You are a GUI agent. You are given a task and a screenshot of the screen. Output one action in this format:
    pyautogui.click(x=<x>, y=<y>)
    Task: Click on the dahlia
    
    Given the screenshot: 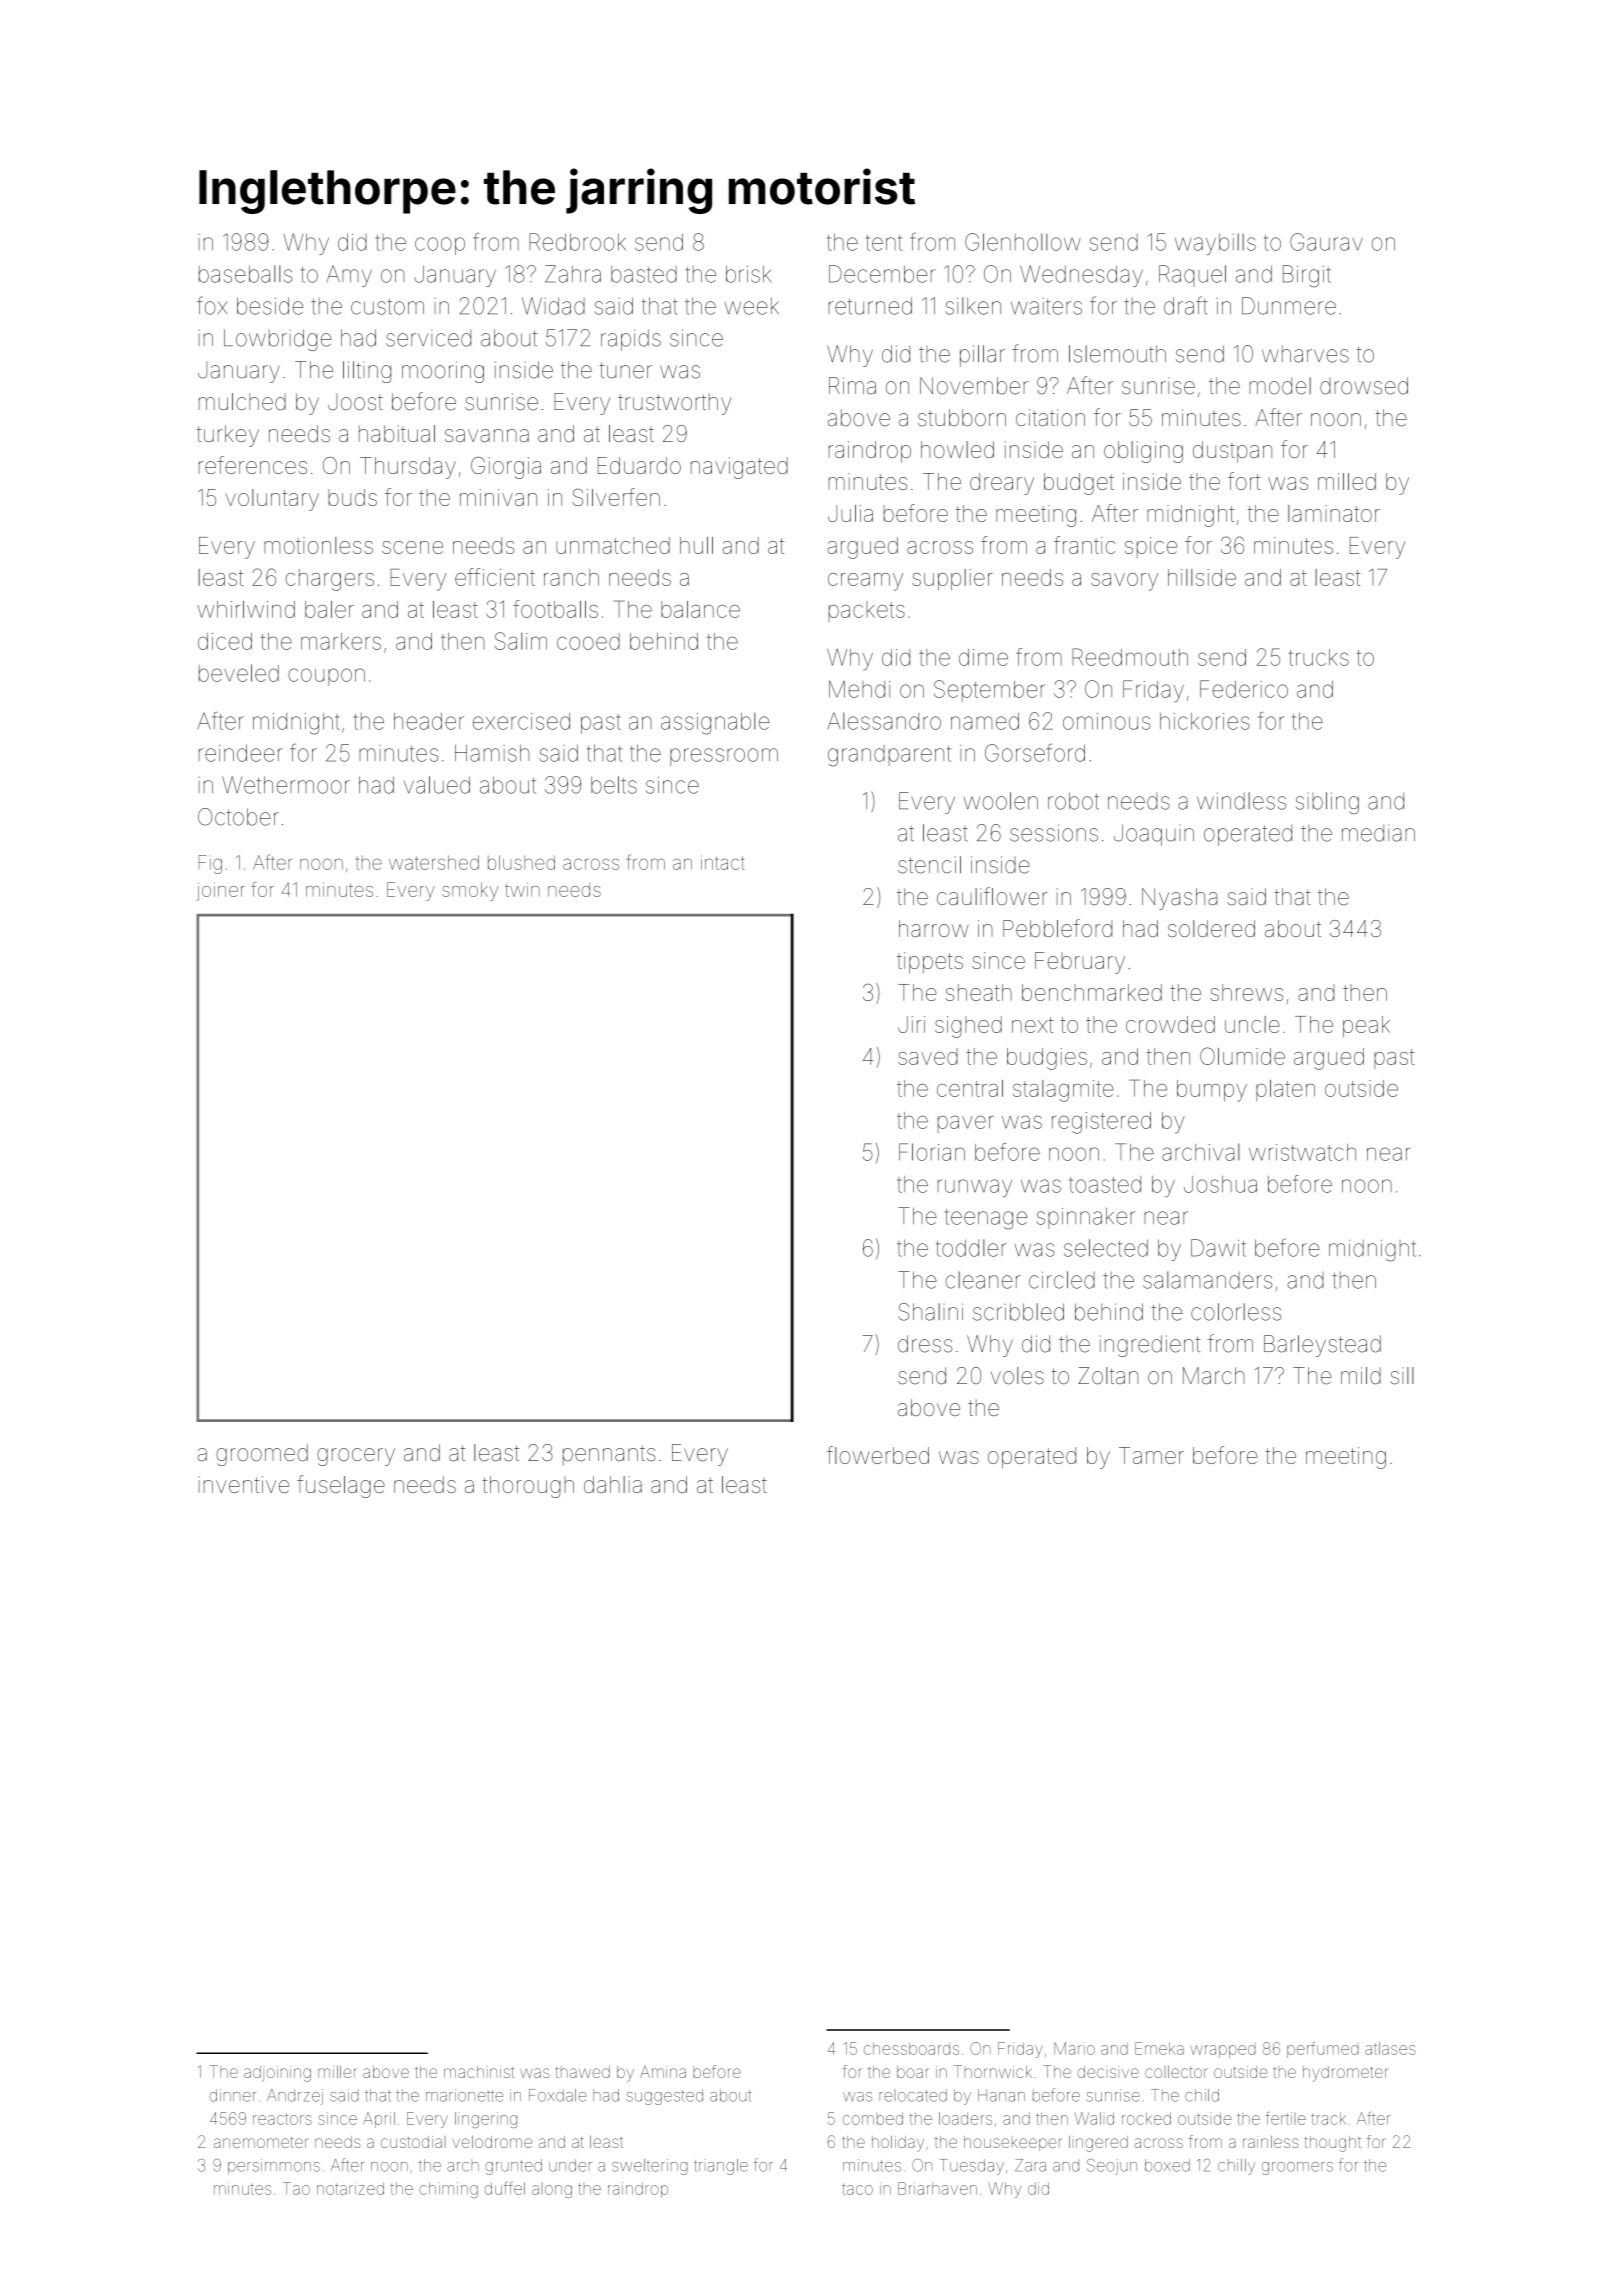 What is the action you would take?
    pyautogui.click(x=613, y=1484)
